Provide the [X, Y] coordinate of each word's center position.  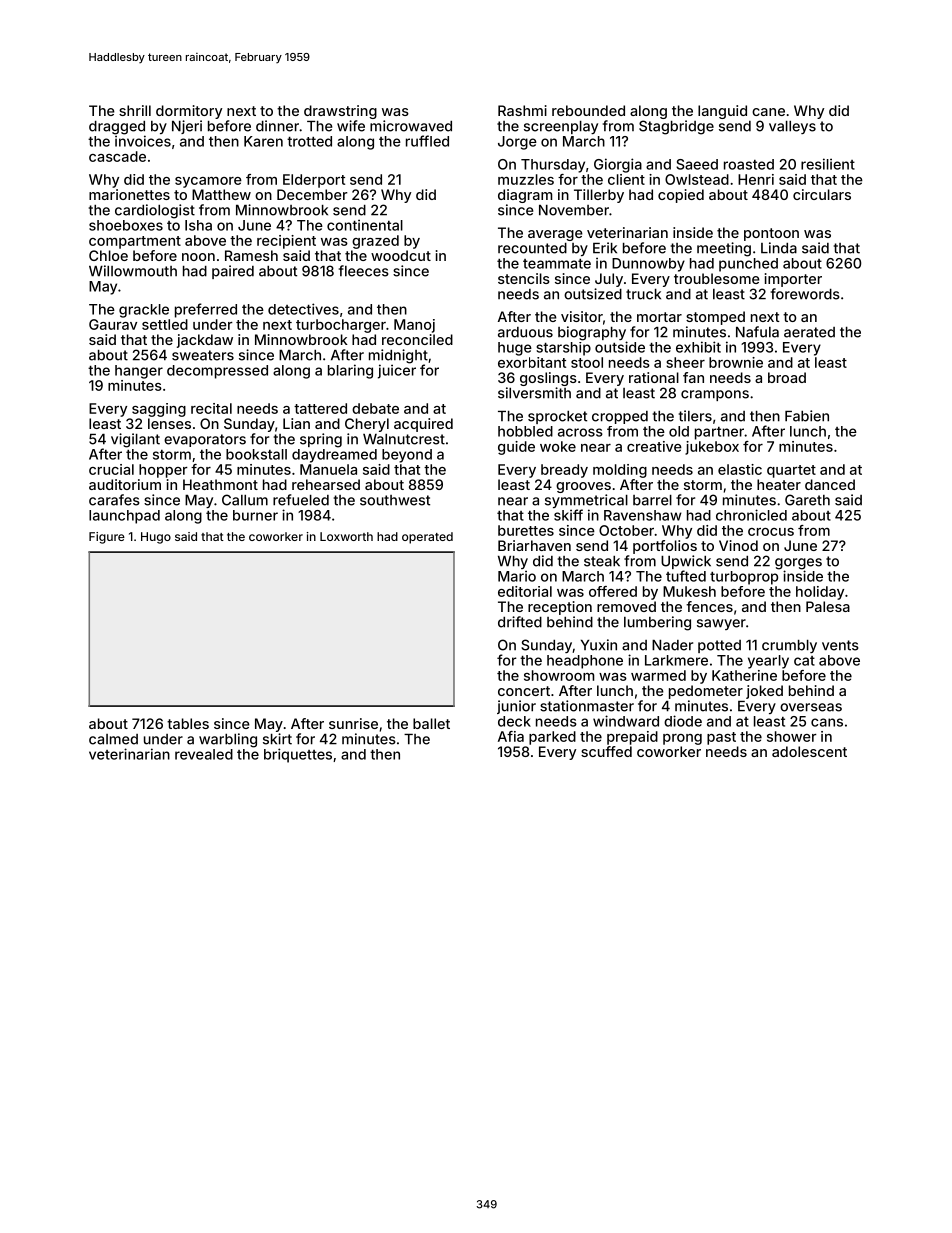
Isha [198, 225]
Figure [107, 538]
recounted [532, 248]
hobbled [525, 431]
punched [748, 265]
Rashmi [522, 110]
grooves [583, 487]
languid [722, 112]
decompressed [217, 372]
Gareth [807, 500]
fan [693, 377]
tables [188, 723]
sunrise [353, 723]
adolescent [809, 751]
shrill [135, 110]
